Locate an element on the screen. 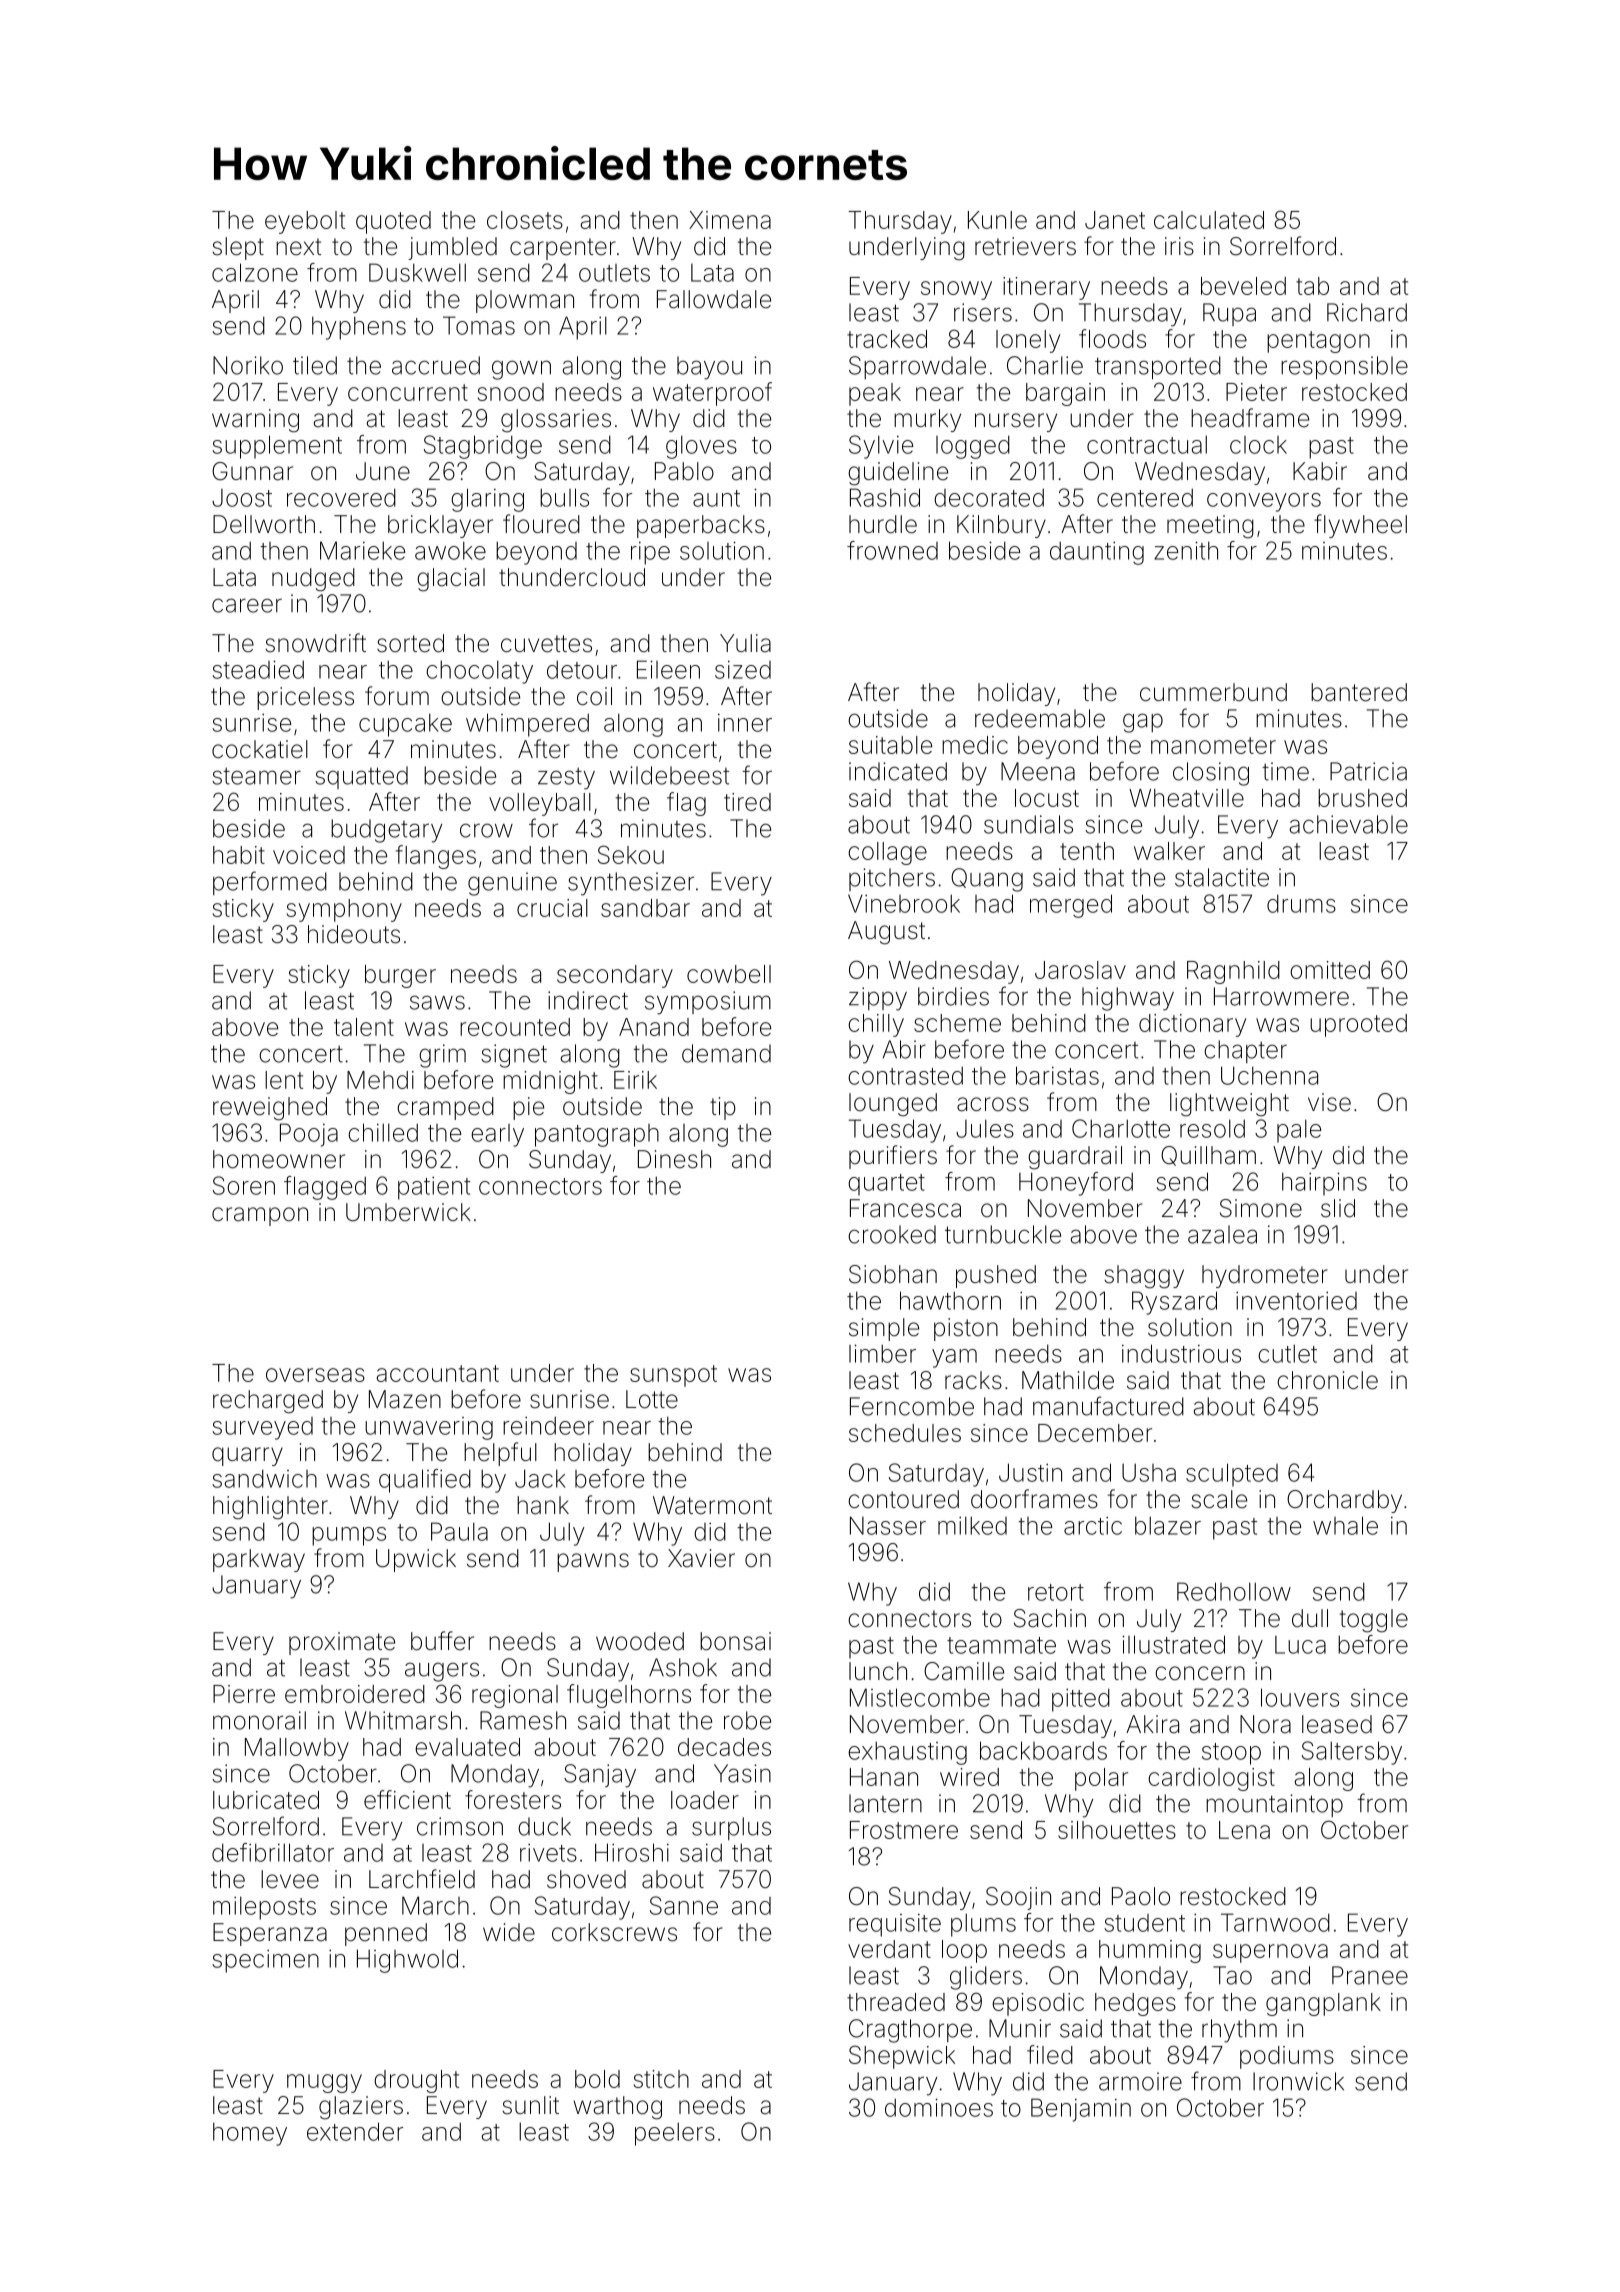 This screenshot has height=2292, width=1620. Ximena is located at coordinates (730, 220).
